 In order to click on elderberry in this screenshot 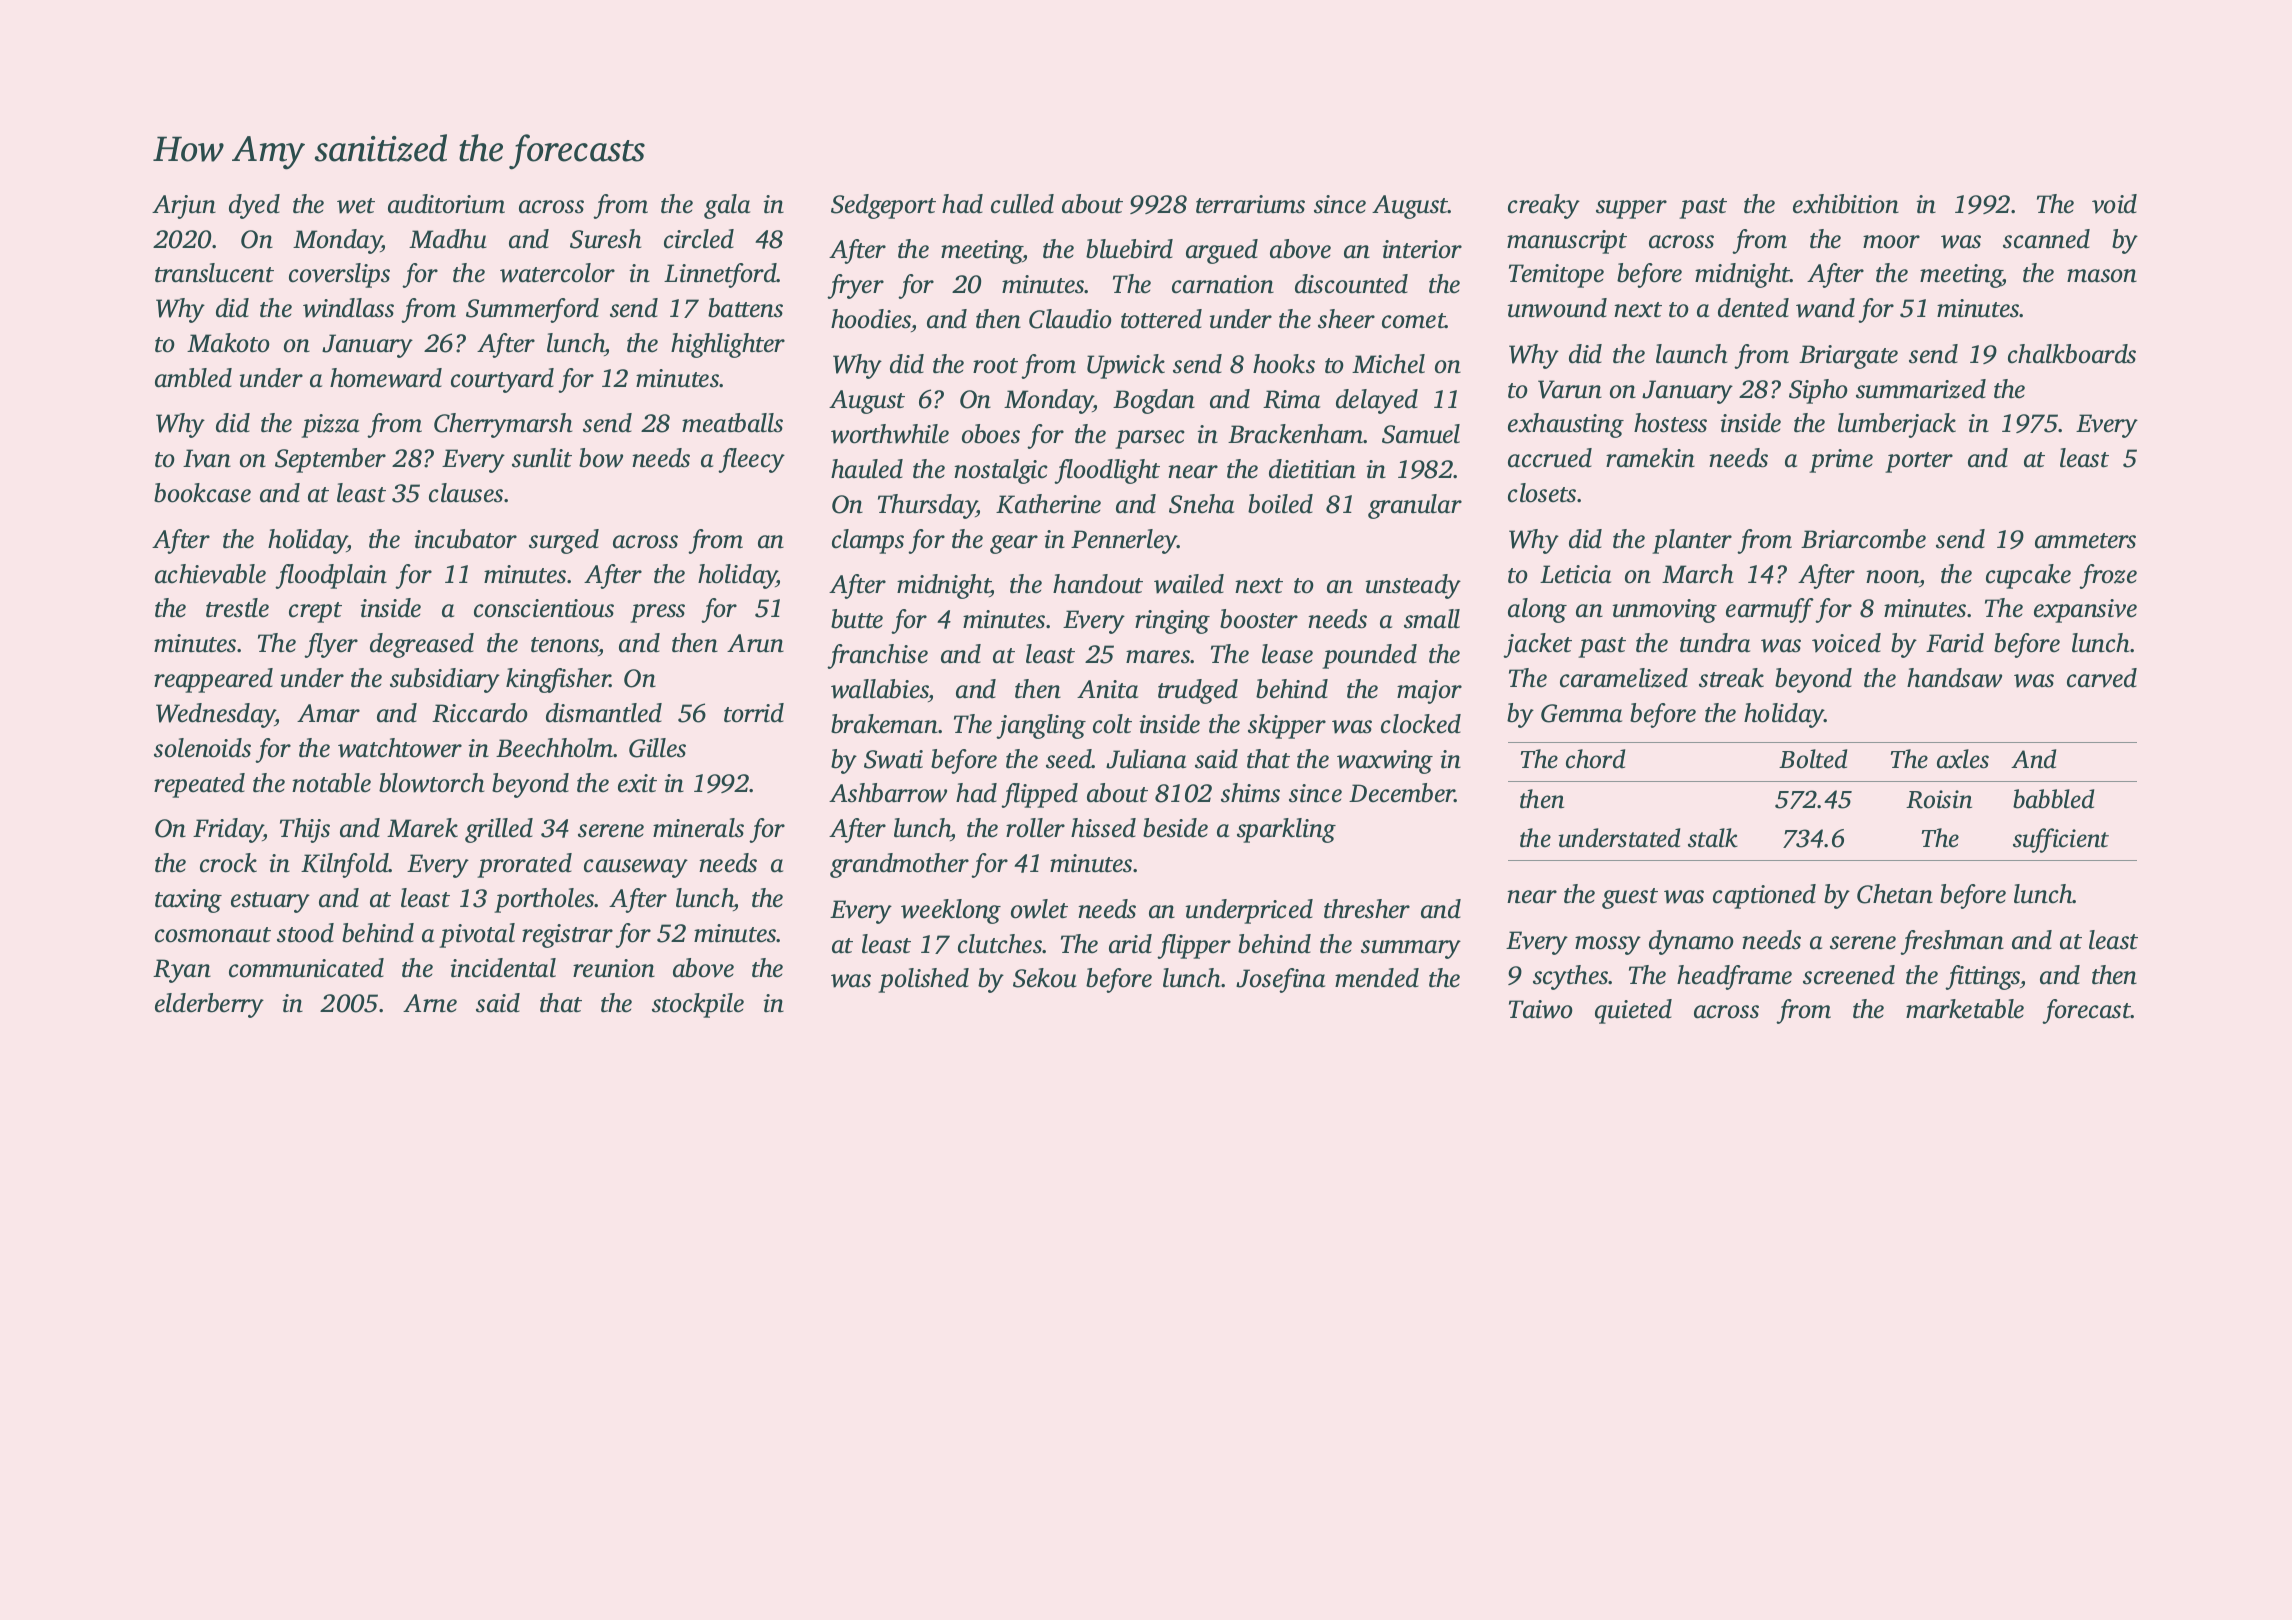, I will do `click(209, 1005)`.
